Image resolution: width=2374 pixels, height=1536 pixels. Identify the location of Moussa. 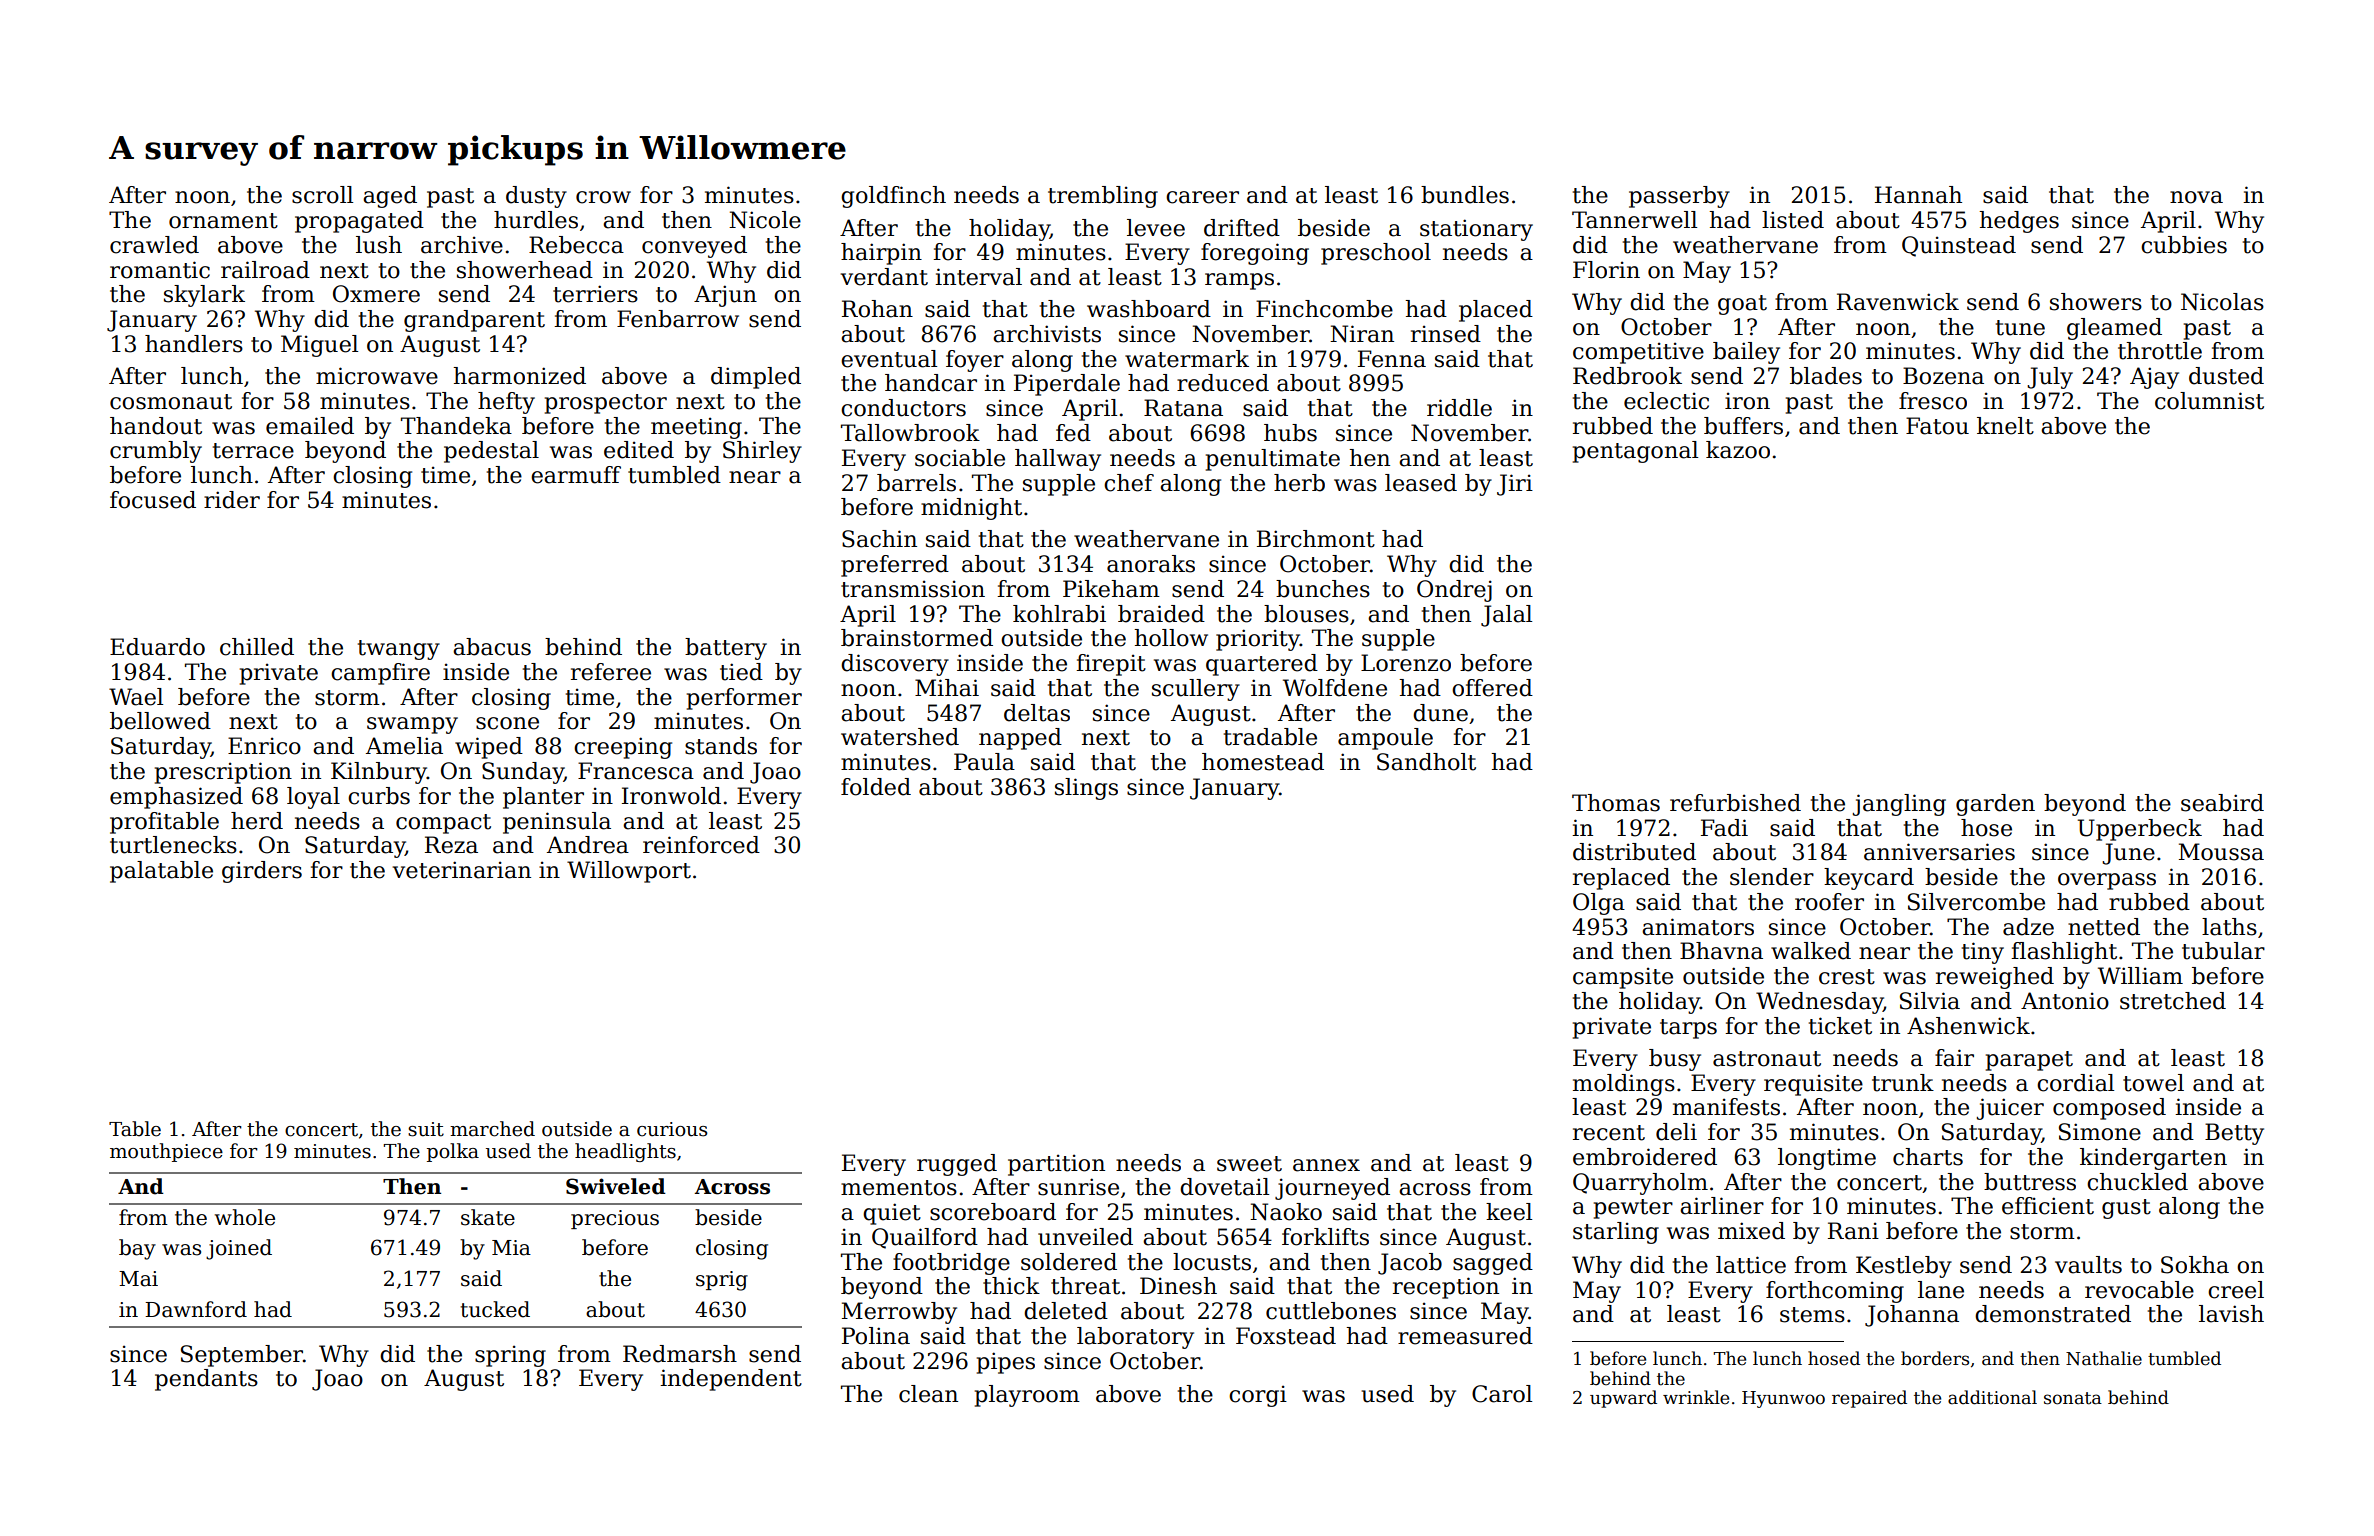
(2221, 852).
